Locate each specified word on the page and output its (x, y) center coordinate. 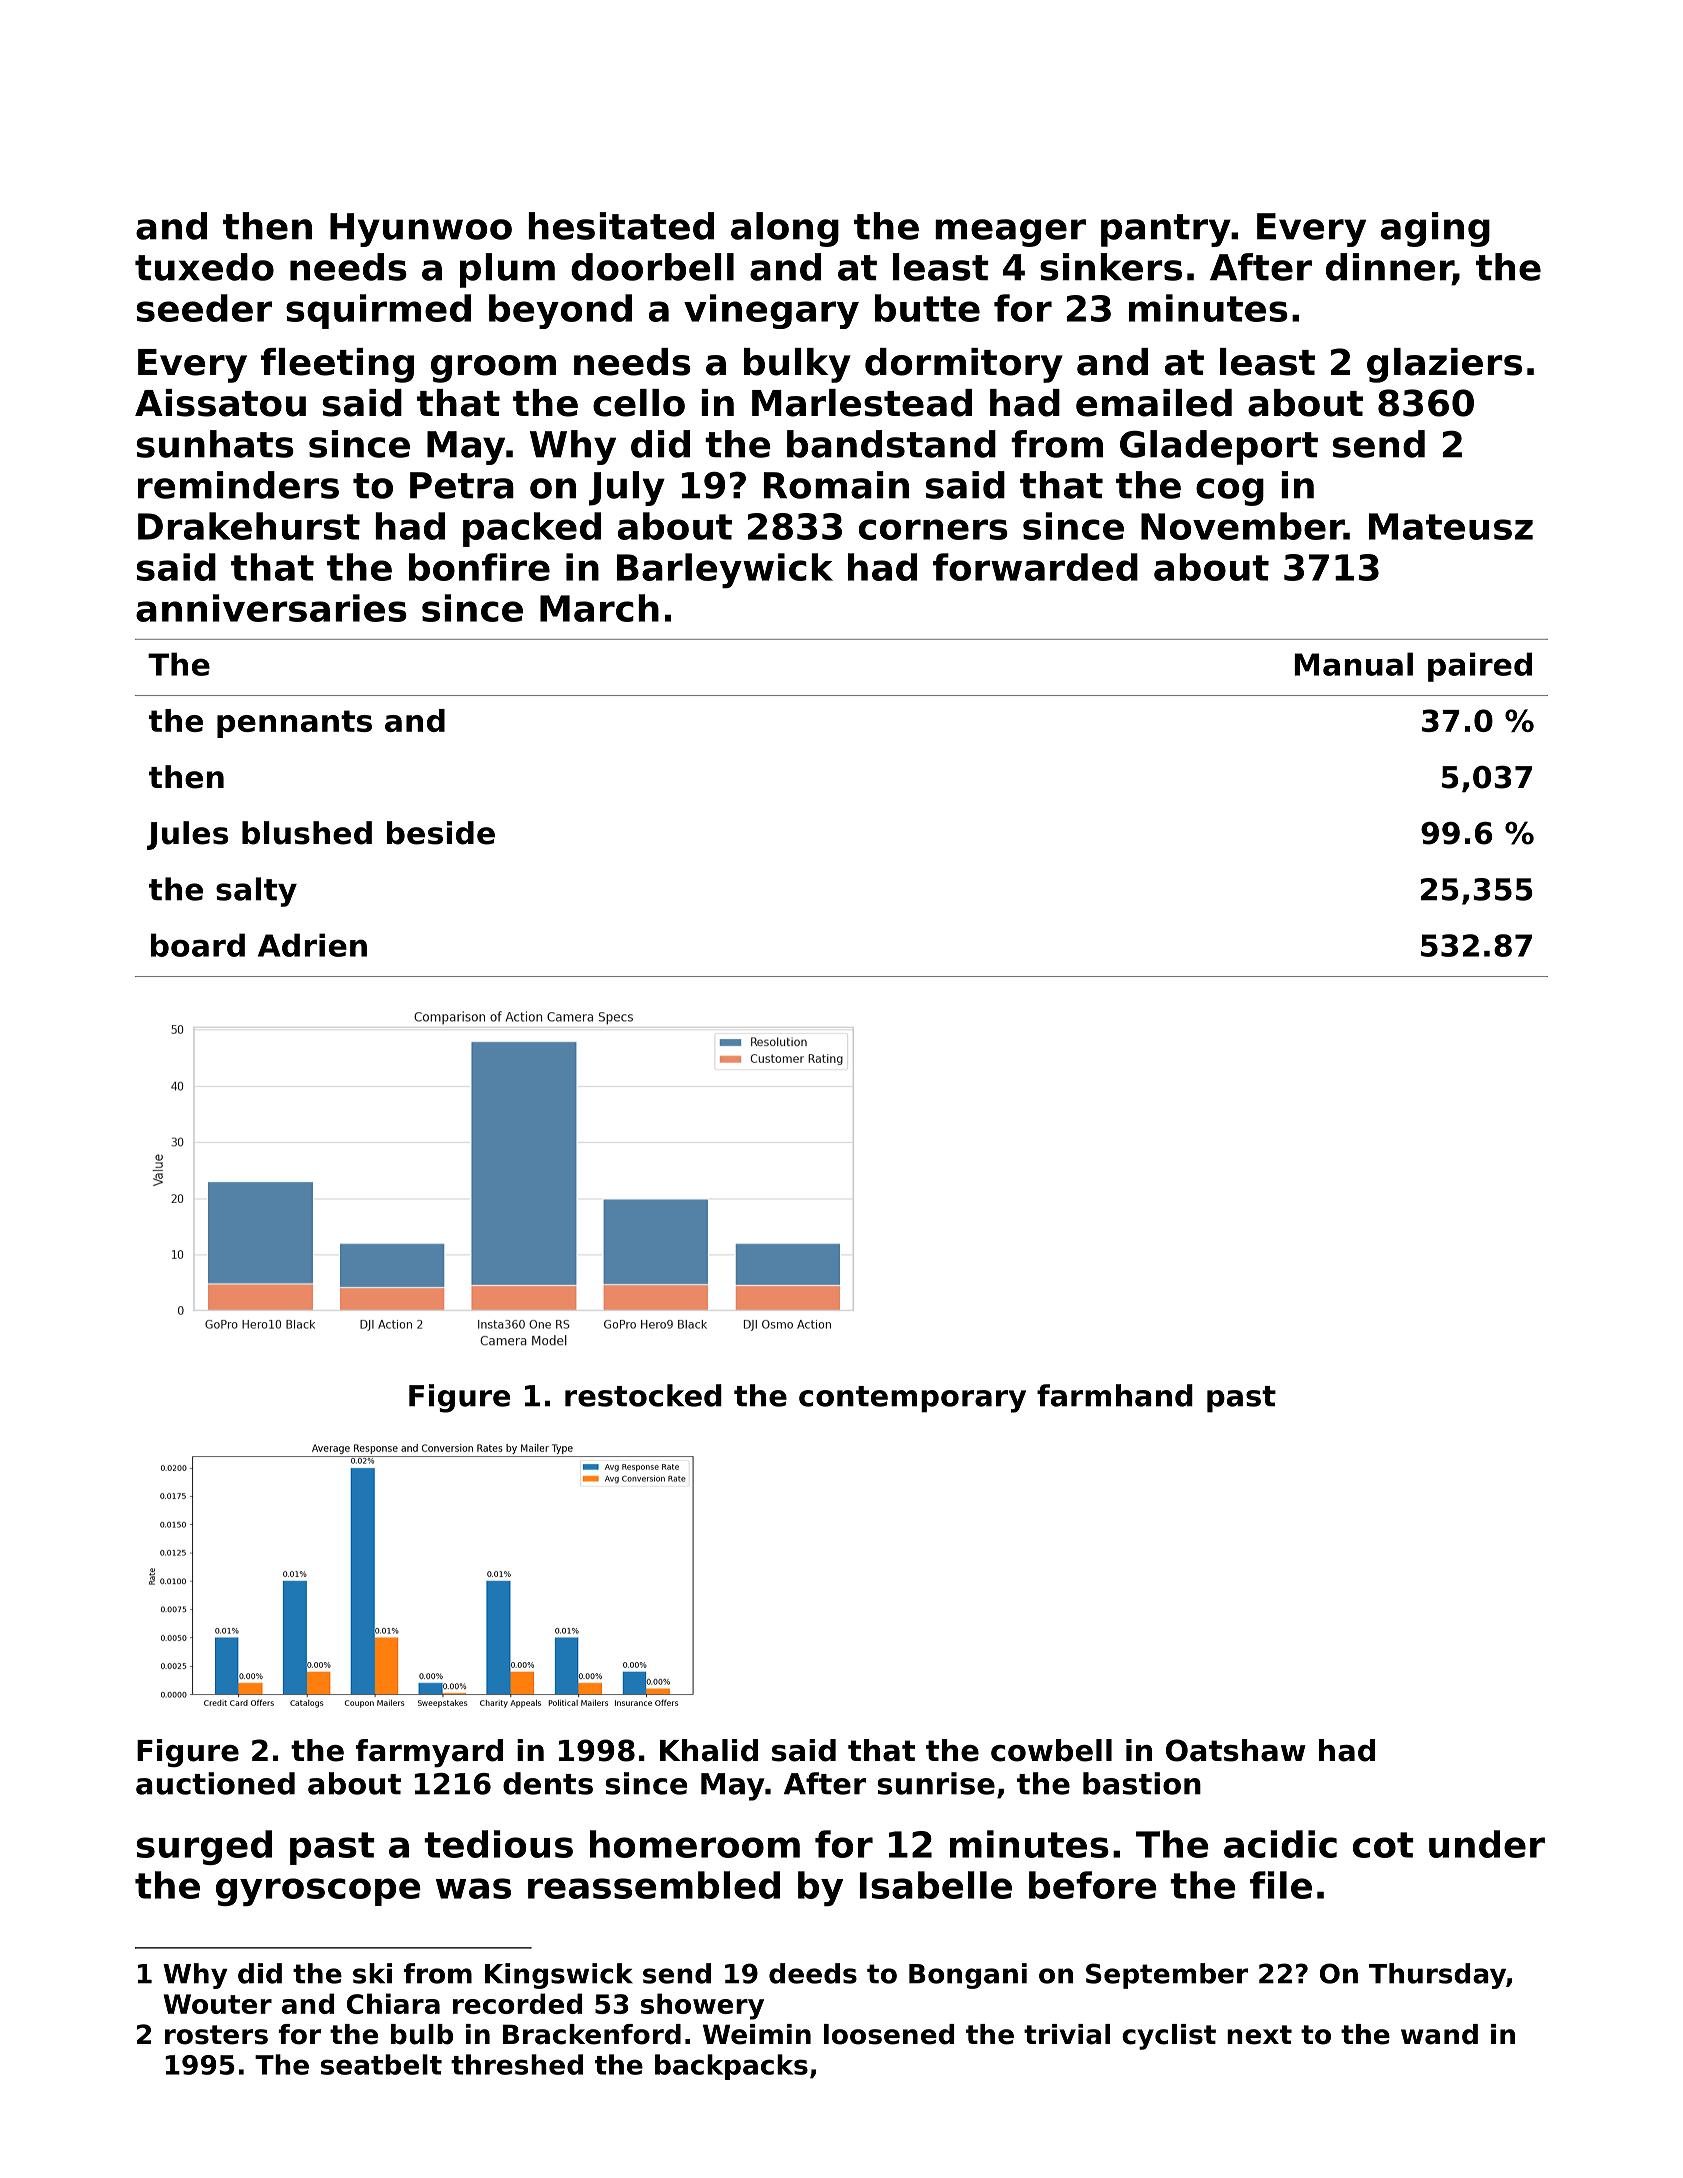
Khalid (709, 1750)
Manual (1353, 664)
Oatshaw (1236, 1750)
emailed (1154, 403)
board (198, 945)
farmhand (1115, 1395)
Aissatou (220, 403)
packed (532, 529)
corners (933, 529)
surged (204, 1847)
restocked (643, 1395)
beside (441, 833)
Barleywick (725, 570)
